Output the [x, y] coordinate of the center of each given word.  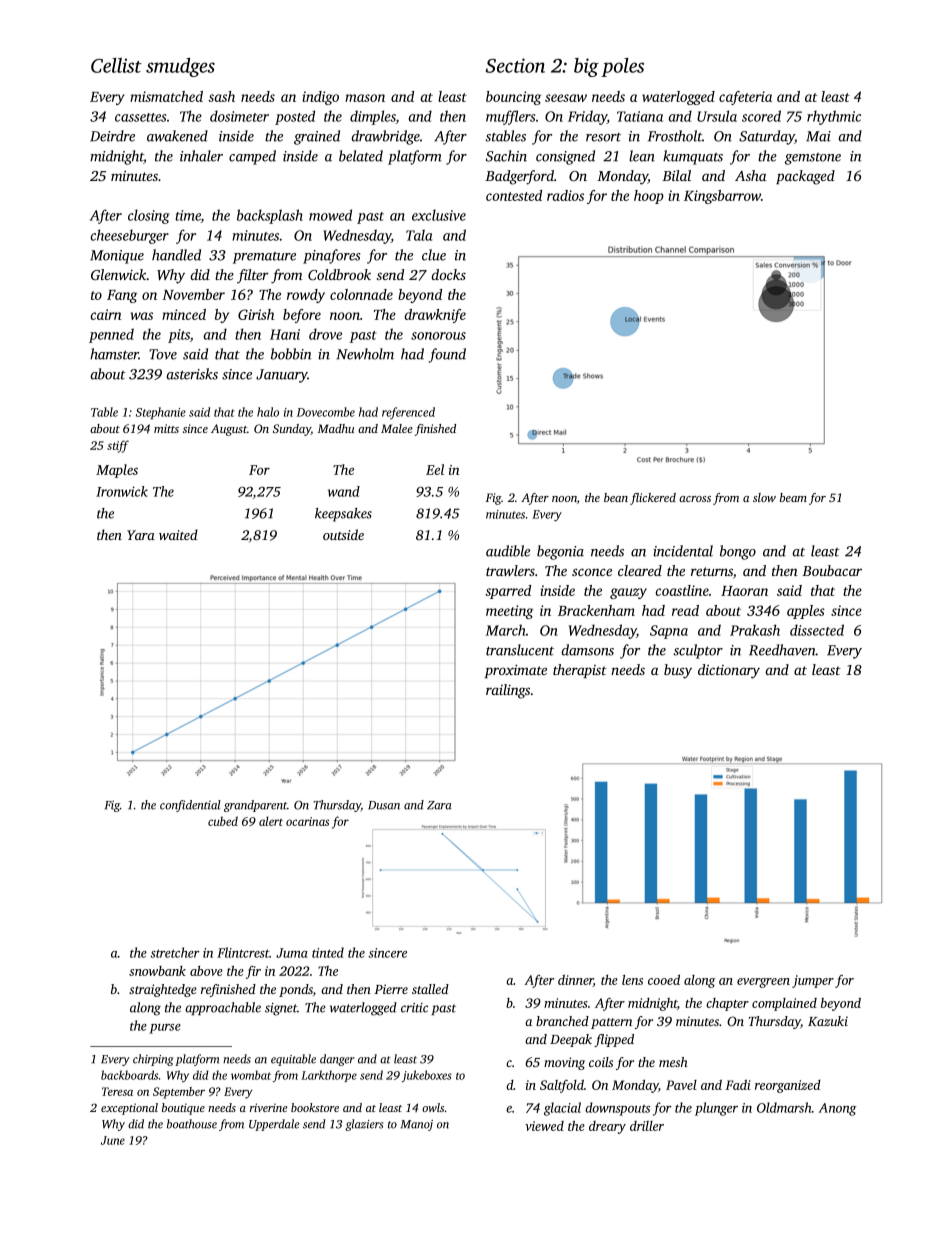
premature [264, 258]
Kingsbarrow [722, 197]
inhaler [201, 156]
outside [343, 534]
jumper [813, 981]
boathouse [192, 1124]
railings [508, 691]
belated [361, 156]
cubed [223, 821]
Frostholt [675, 136]
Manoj [417, 1125]
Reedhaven [782, 650]
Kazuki [828, 1021]
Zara [439, 805]
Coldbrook [339, 274]
